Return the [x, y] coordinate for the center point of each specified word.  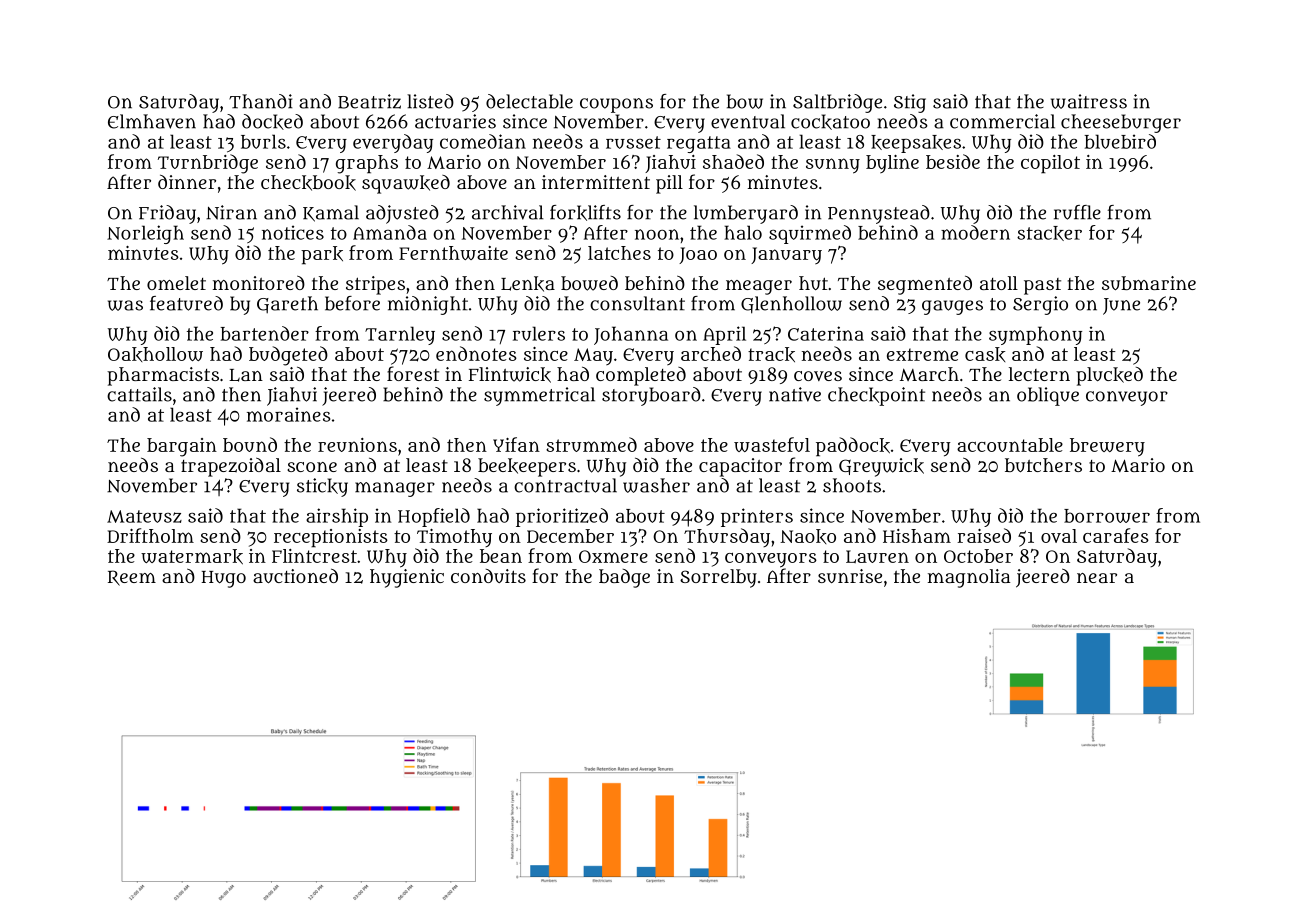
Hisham [917, 536]
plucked [1109, 376]
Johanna [631, 335]
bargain [182, 447]
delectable [529, 101]
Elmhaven [152, 121]
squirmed [810, 234]
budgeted [288, 356]
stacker [1049, 233]
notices [293, 232]
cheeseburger [1121, 123]
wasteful [772, 444]
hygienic [407, 578]
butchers [1043, 465]
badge [624, 578]
